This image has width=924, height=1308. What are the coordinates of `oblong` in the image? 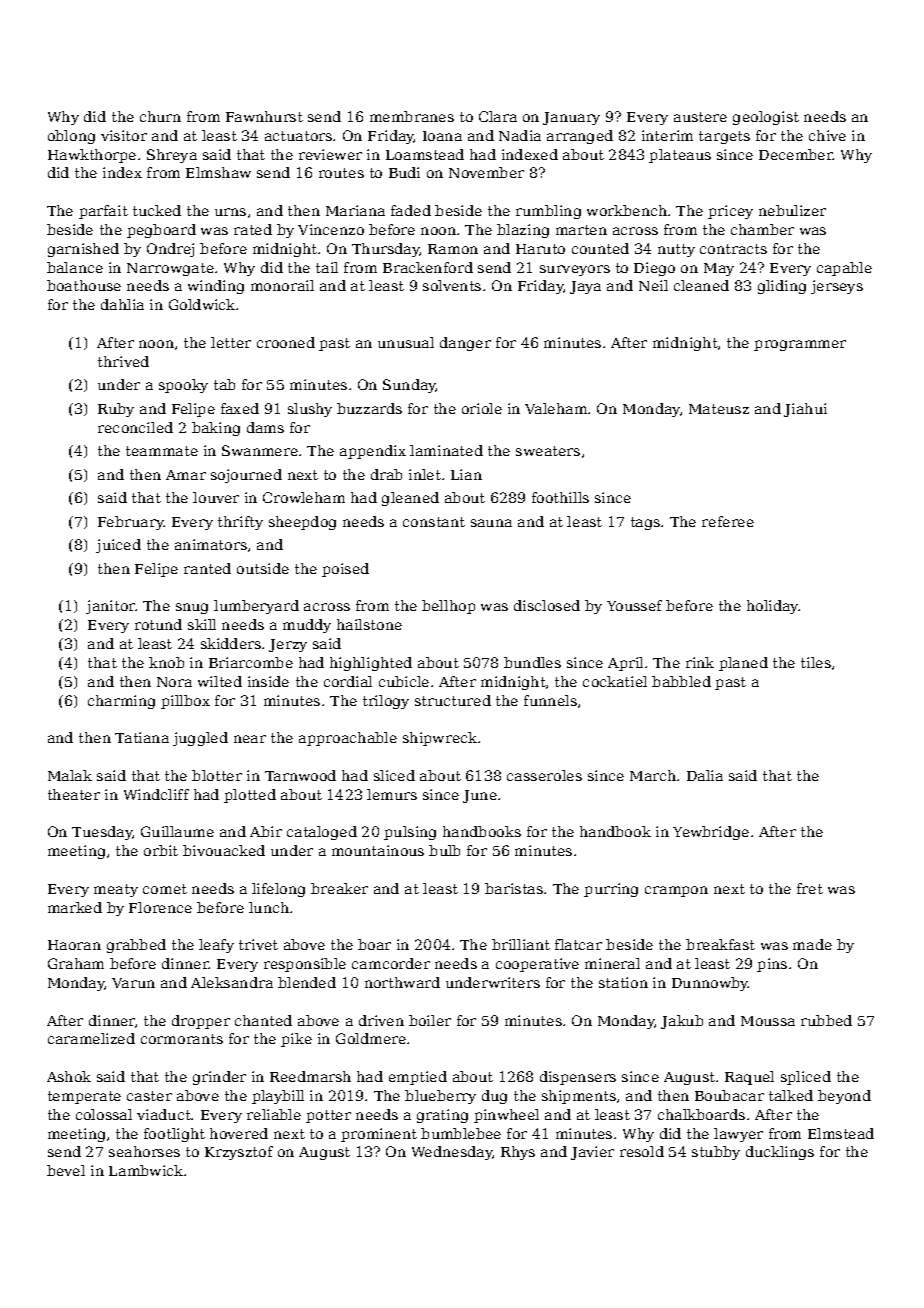 It's located at (71, 137).
